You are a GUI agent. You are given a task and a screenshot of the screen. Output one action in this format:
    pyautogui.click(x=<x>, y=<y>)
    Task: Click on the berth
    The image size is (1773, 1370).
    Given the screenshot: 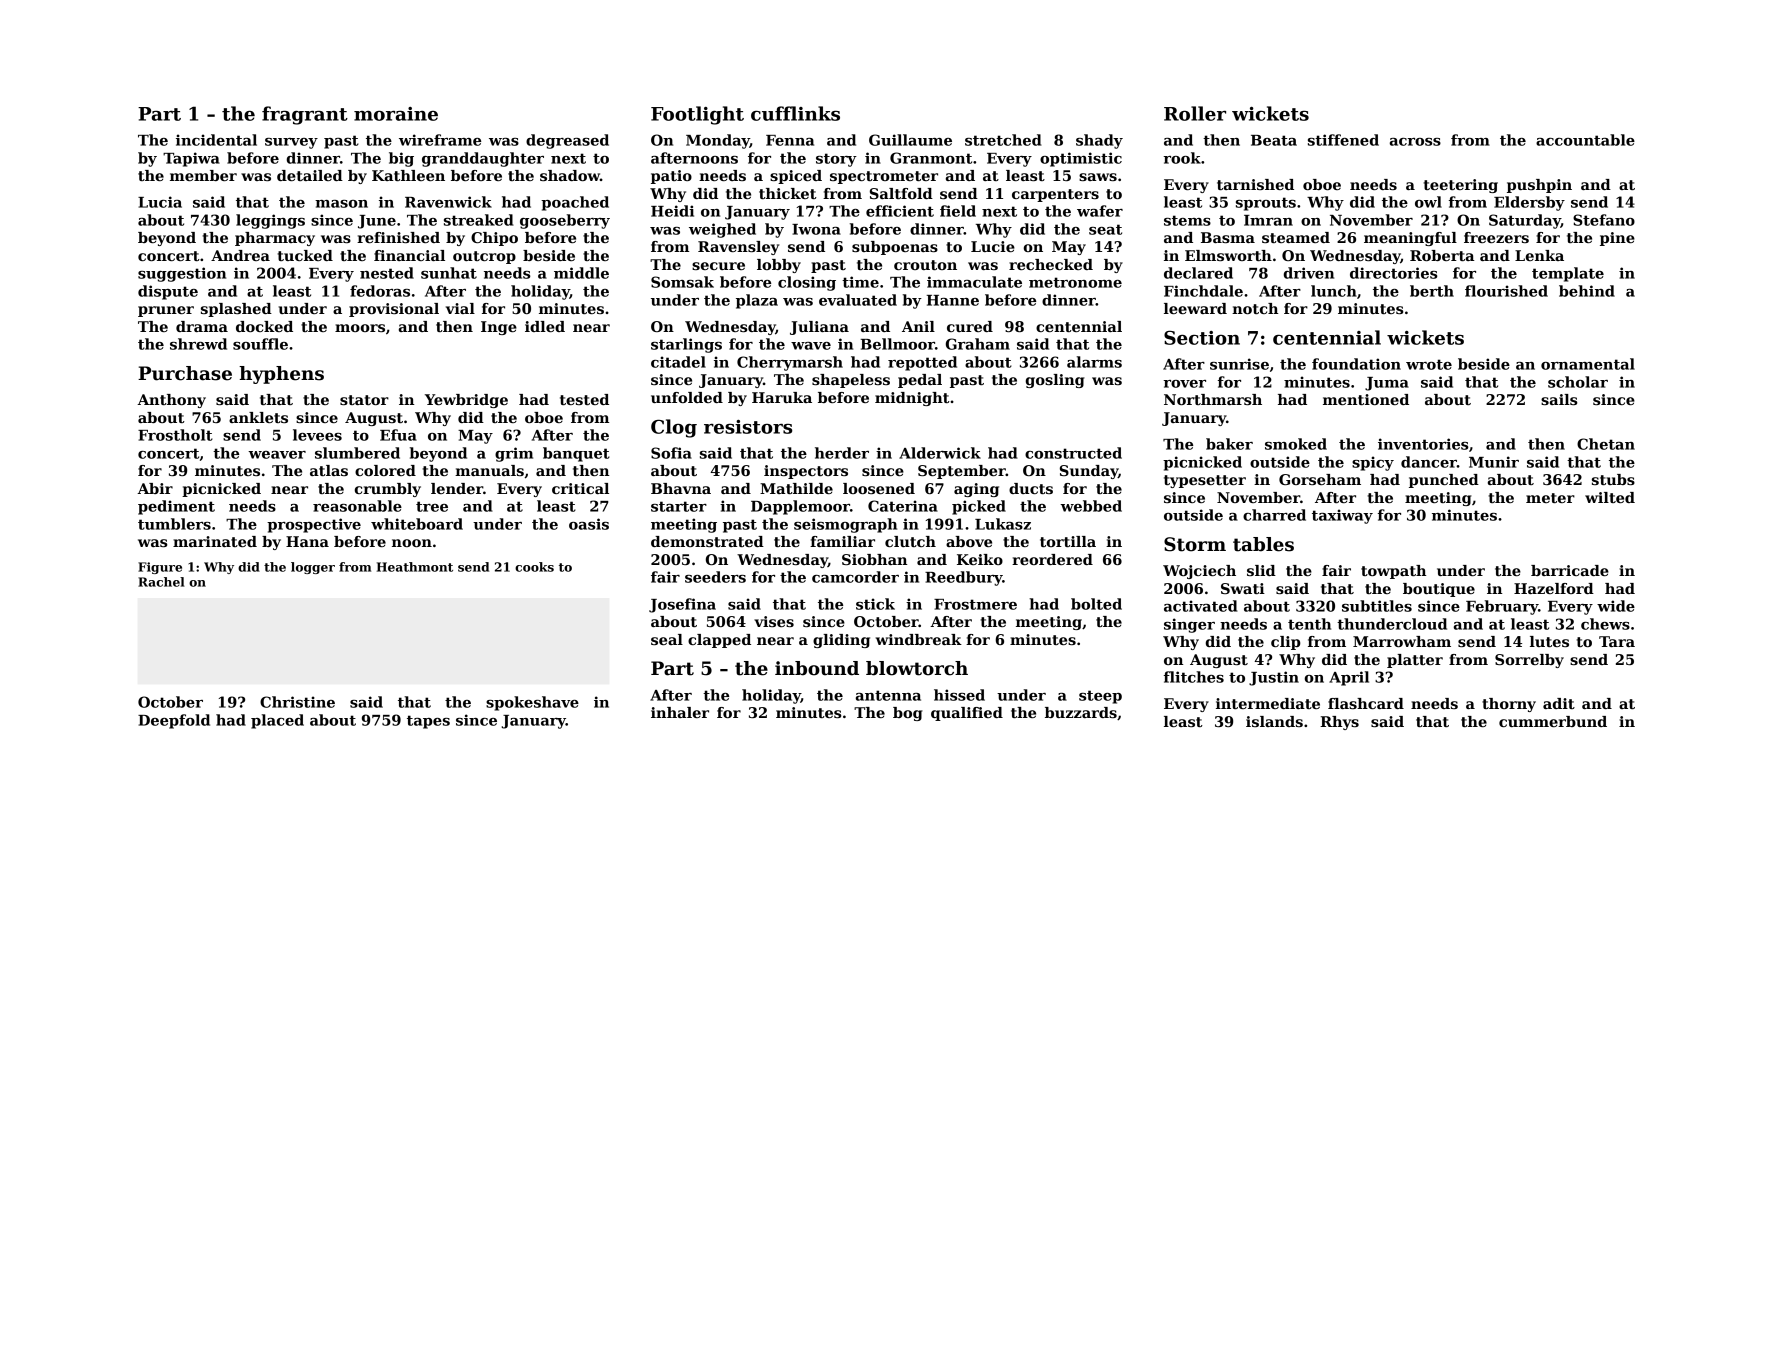 What is the action you would take?
    pyautogui.click(x=1432, y=291)
